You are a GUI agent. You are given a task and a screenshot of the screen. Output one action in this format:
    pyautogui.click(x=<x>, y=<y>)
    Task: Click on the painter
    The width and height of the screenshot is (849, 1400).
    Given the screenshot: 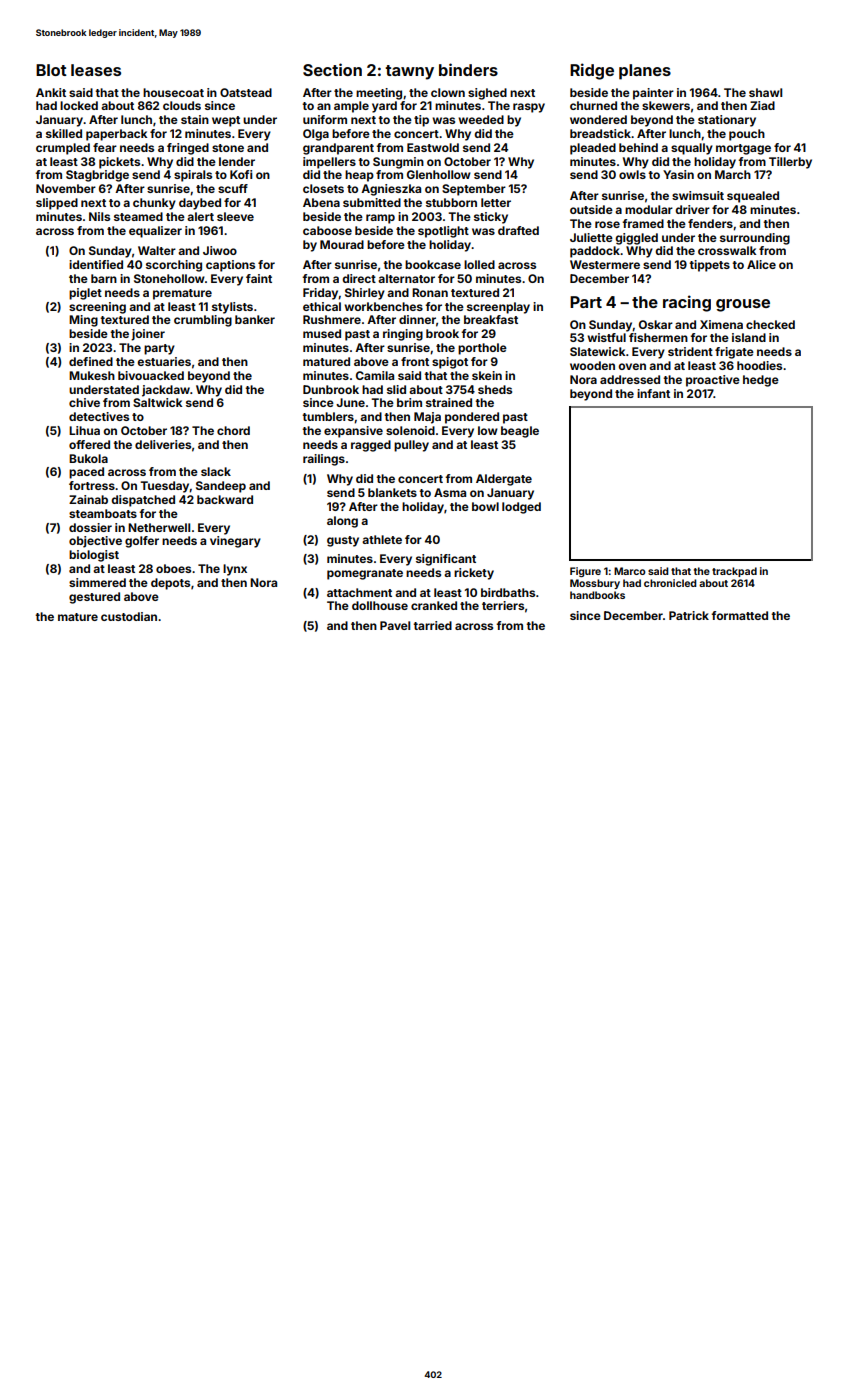 What is the action you would take?
    pyautogui.click(x=653, y=94)
